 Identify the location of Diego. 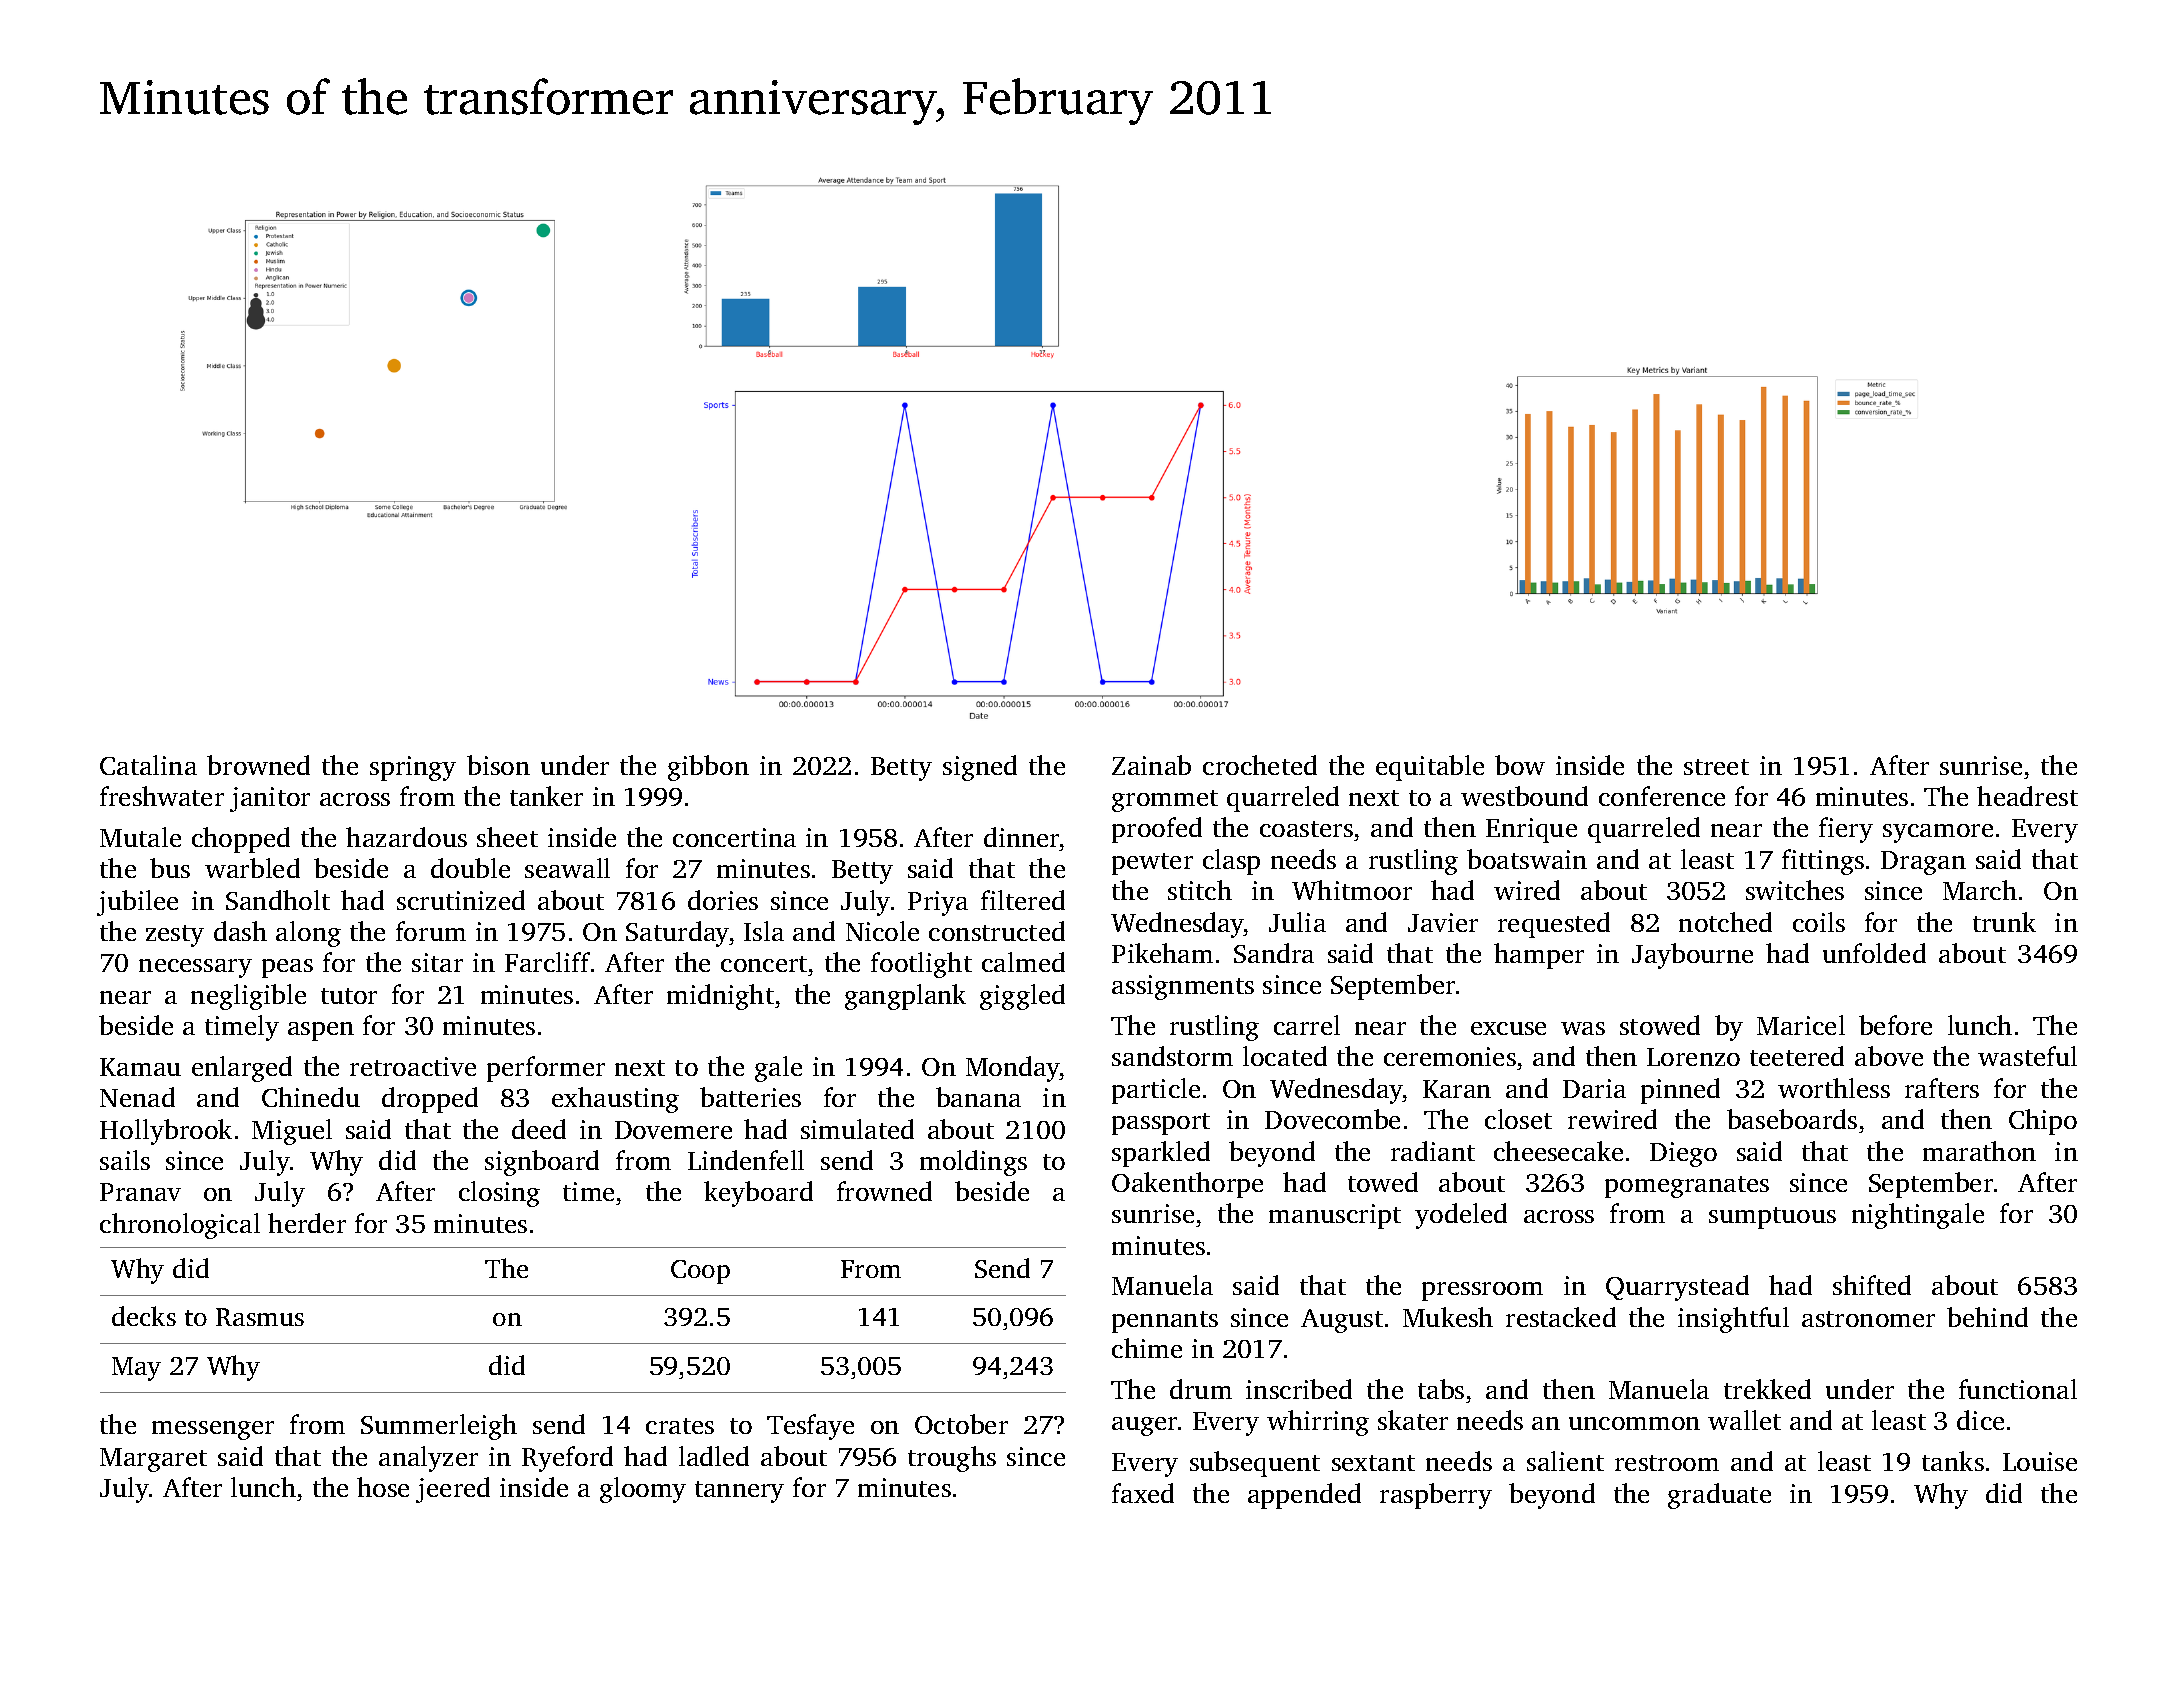
(1683, 1154).
